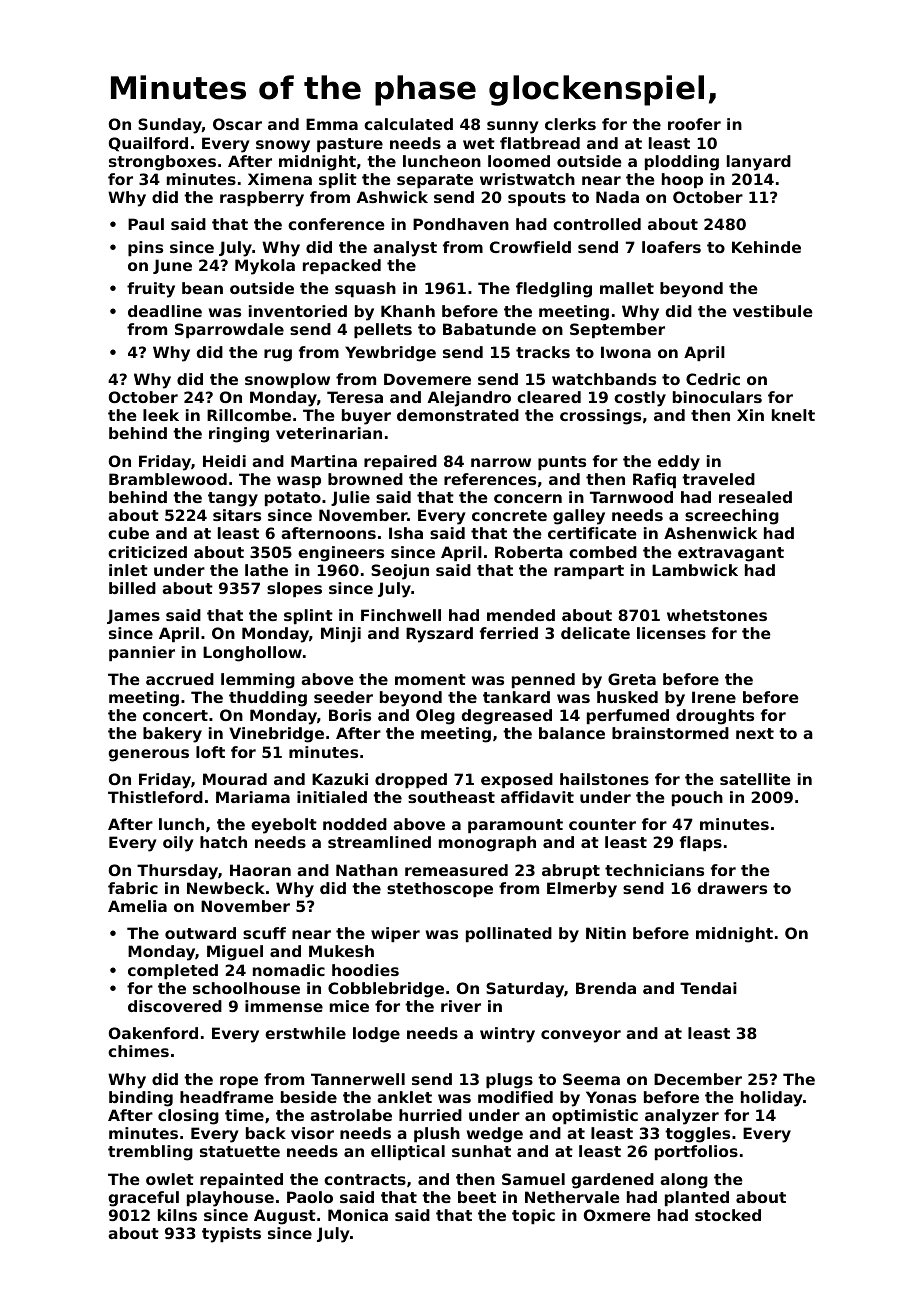 This document has height=1308, width=924. What do you see at coordinates (717, 397) in the document?
I see `binoculars` at bounding box center [717, 397].
